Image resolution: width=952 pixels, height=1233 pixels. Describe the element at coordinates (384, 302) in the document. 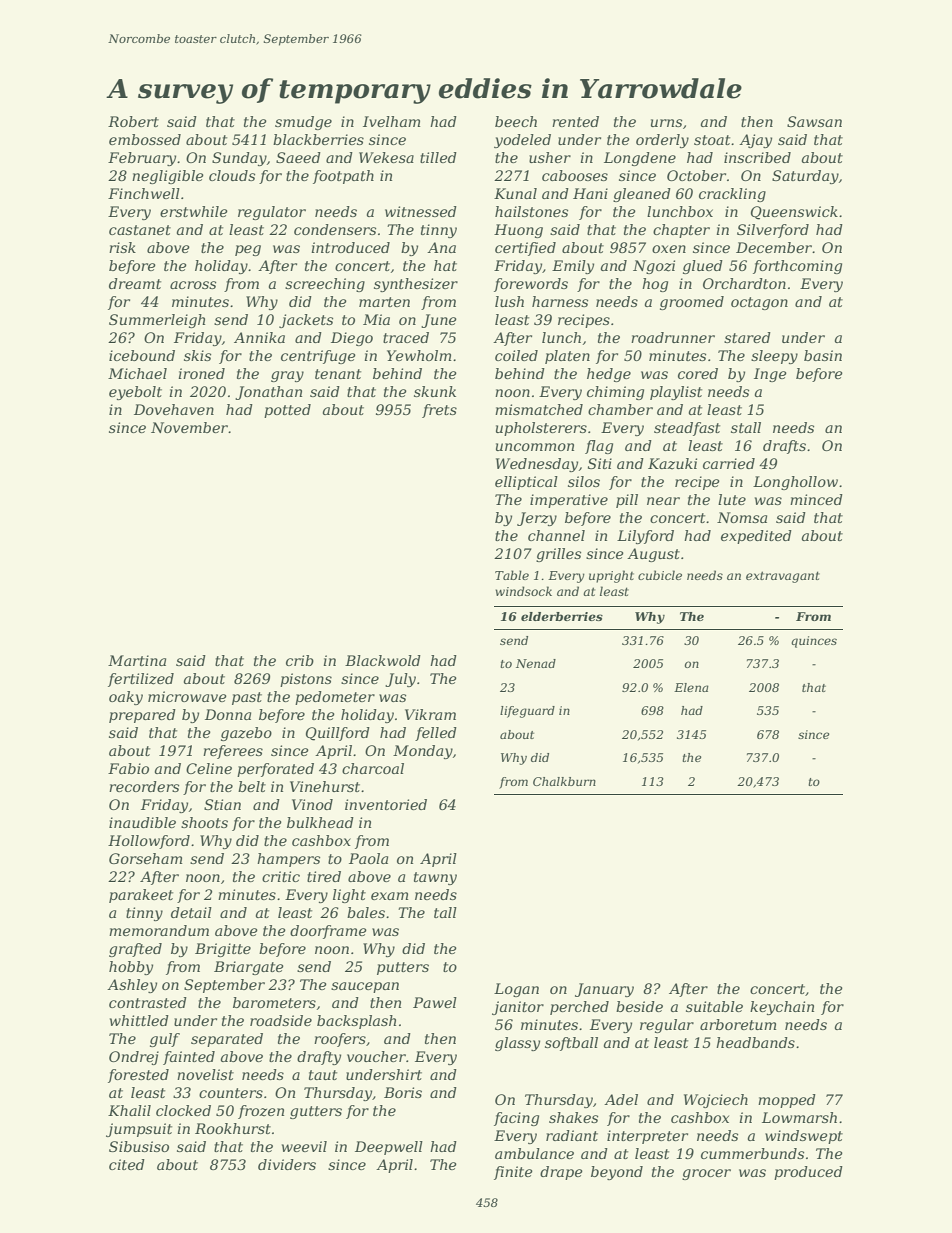

I see `marten` at that location.
